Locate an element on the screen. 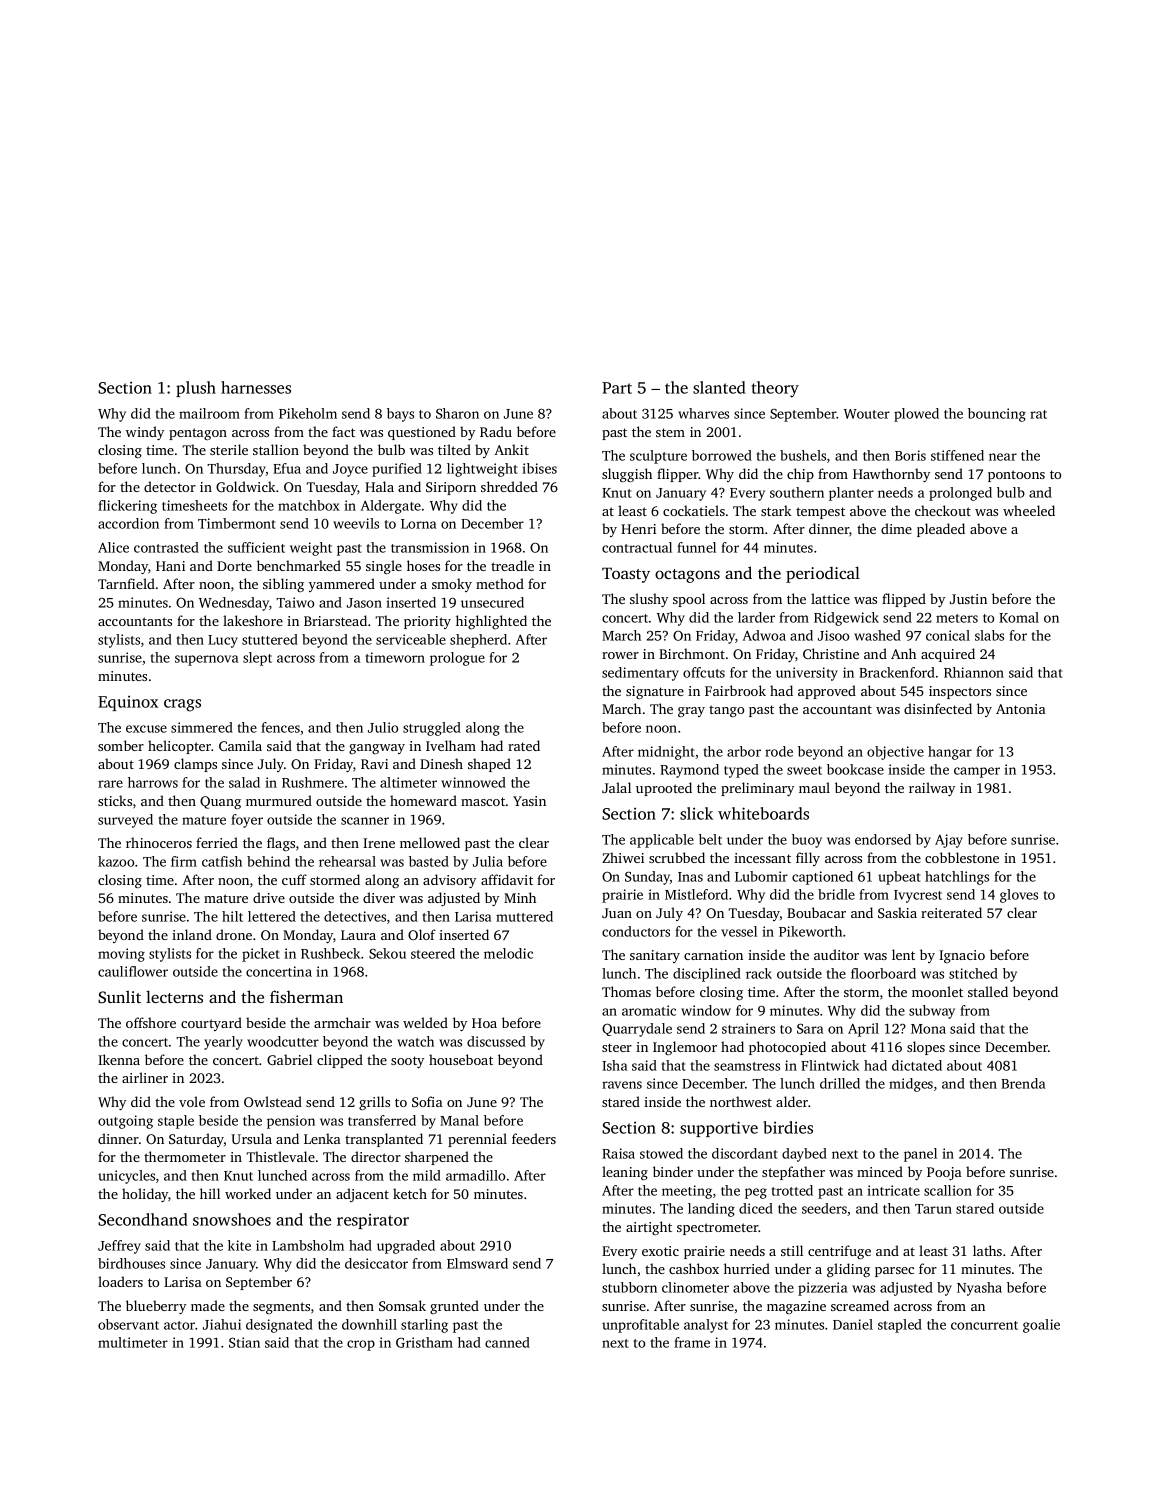  Juan is located at coordinates (617, 913).
